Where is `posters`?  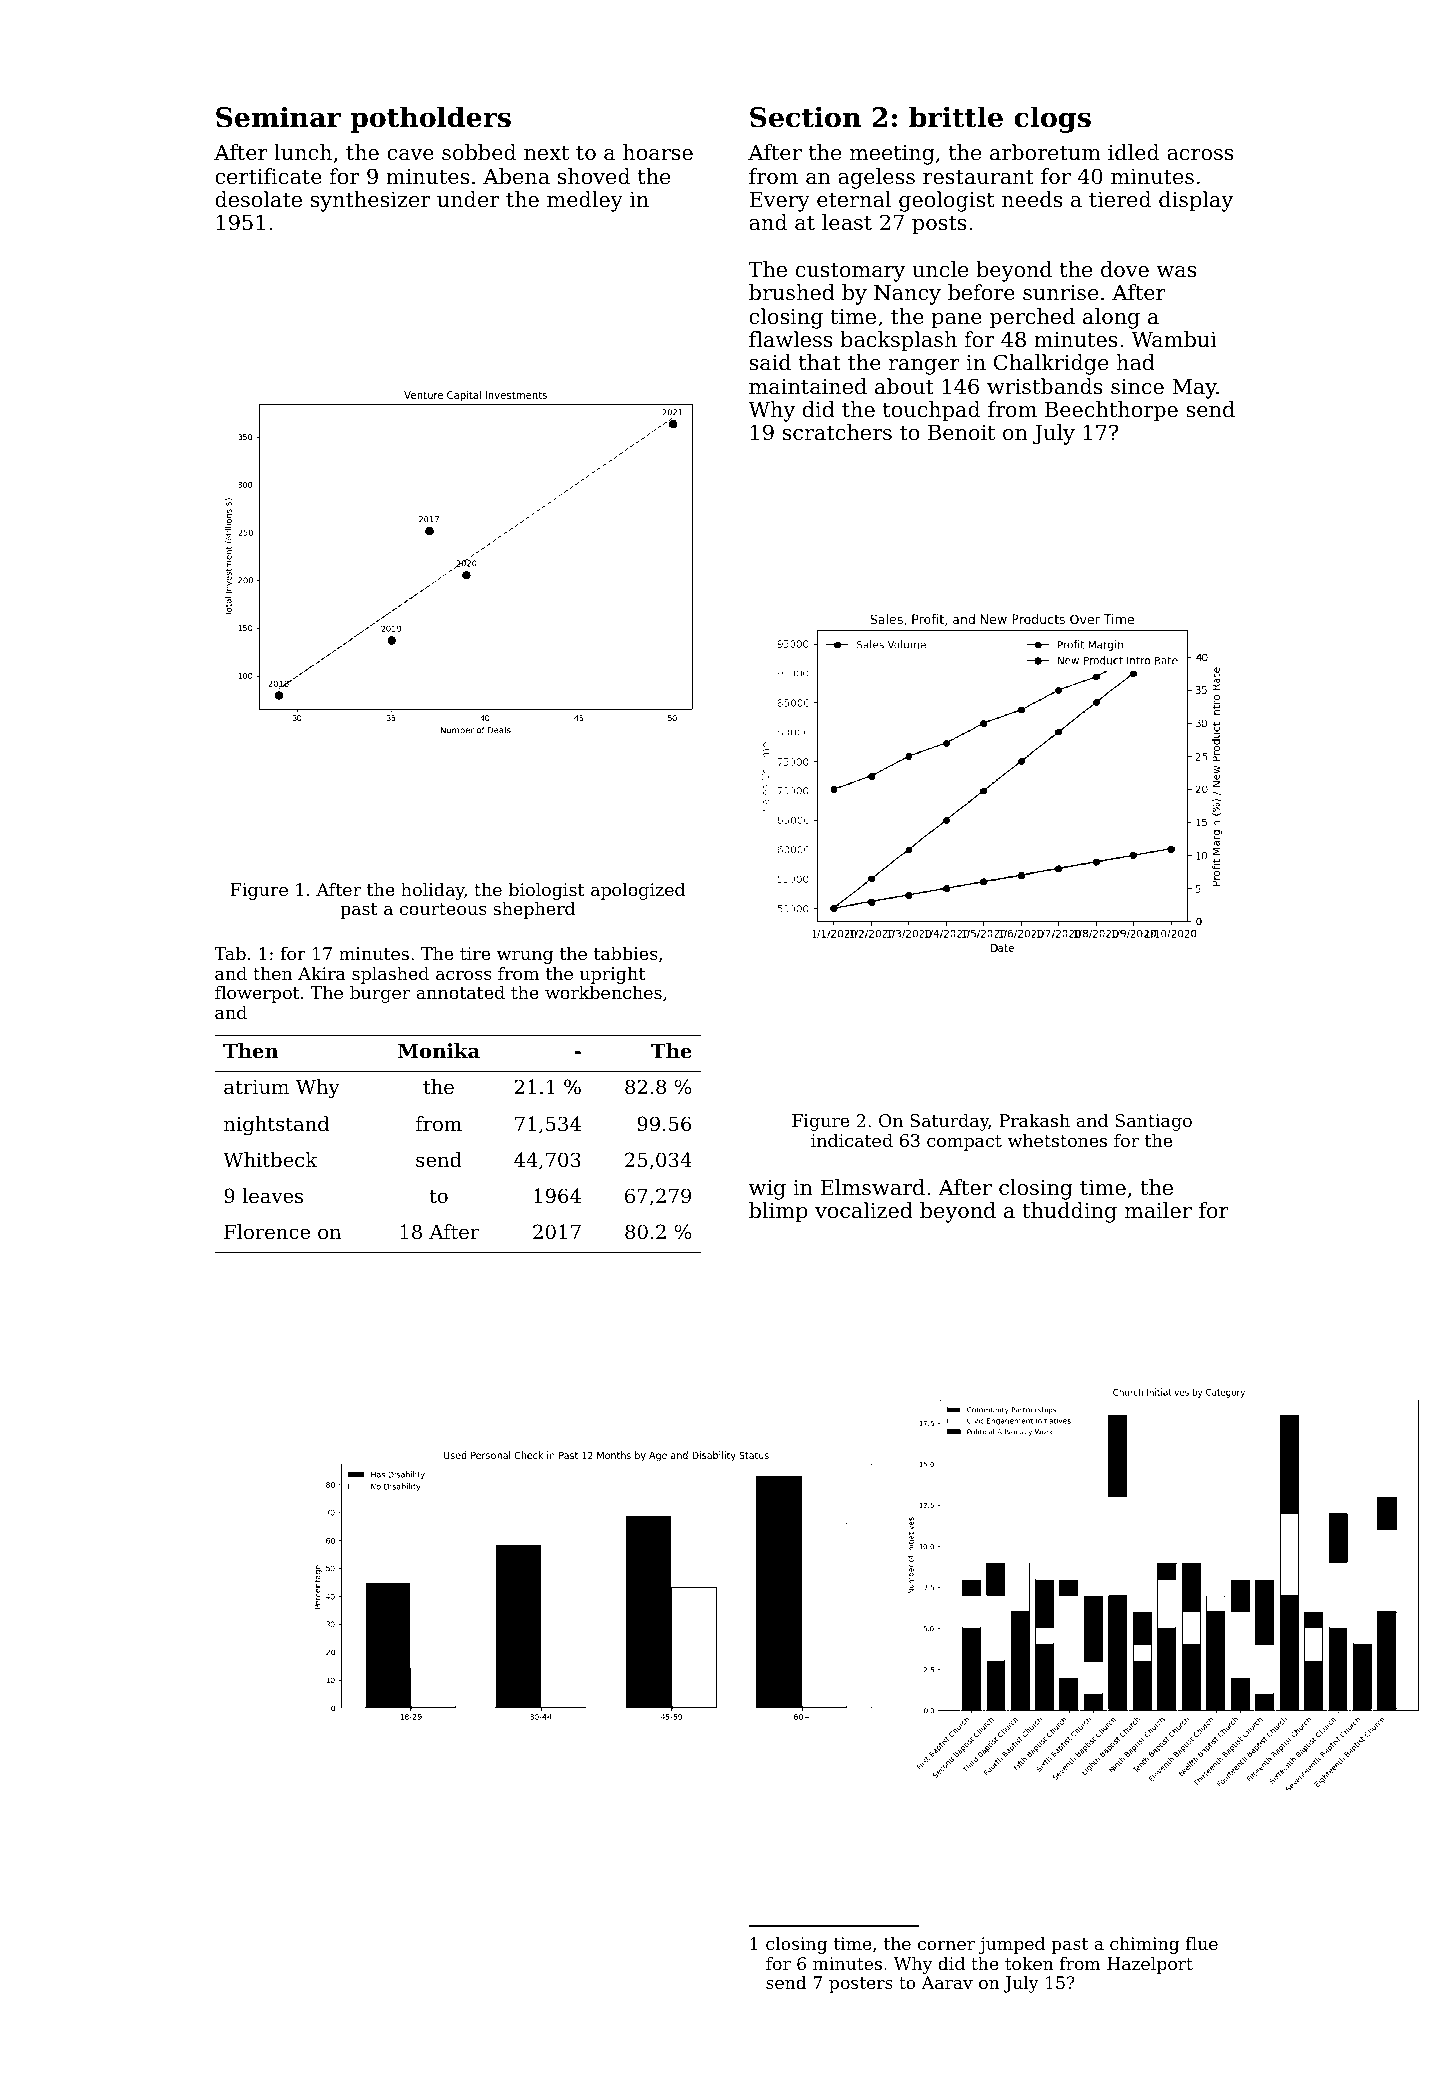
posters is located at coordinates (861, 1985).
